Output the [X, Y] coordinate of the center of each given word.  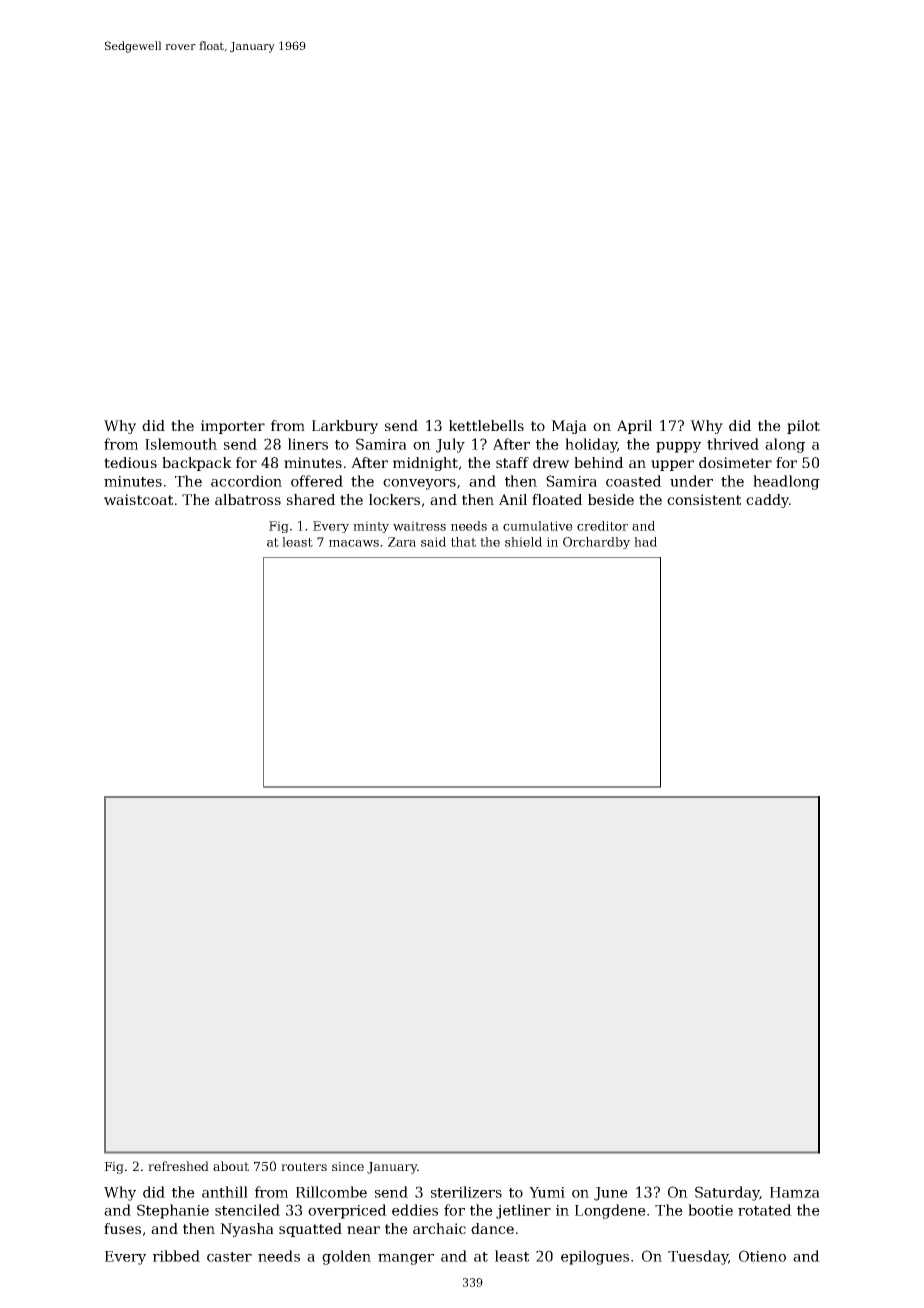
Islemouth [181, 444]
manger [406, 1259]
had [645, 542]
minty [371, 527]
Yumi [547, 1192]
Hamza [795, 1192]
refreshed [178, 1166]
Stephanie [173, 1211]
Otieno [762, 1256]
